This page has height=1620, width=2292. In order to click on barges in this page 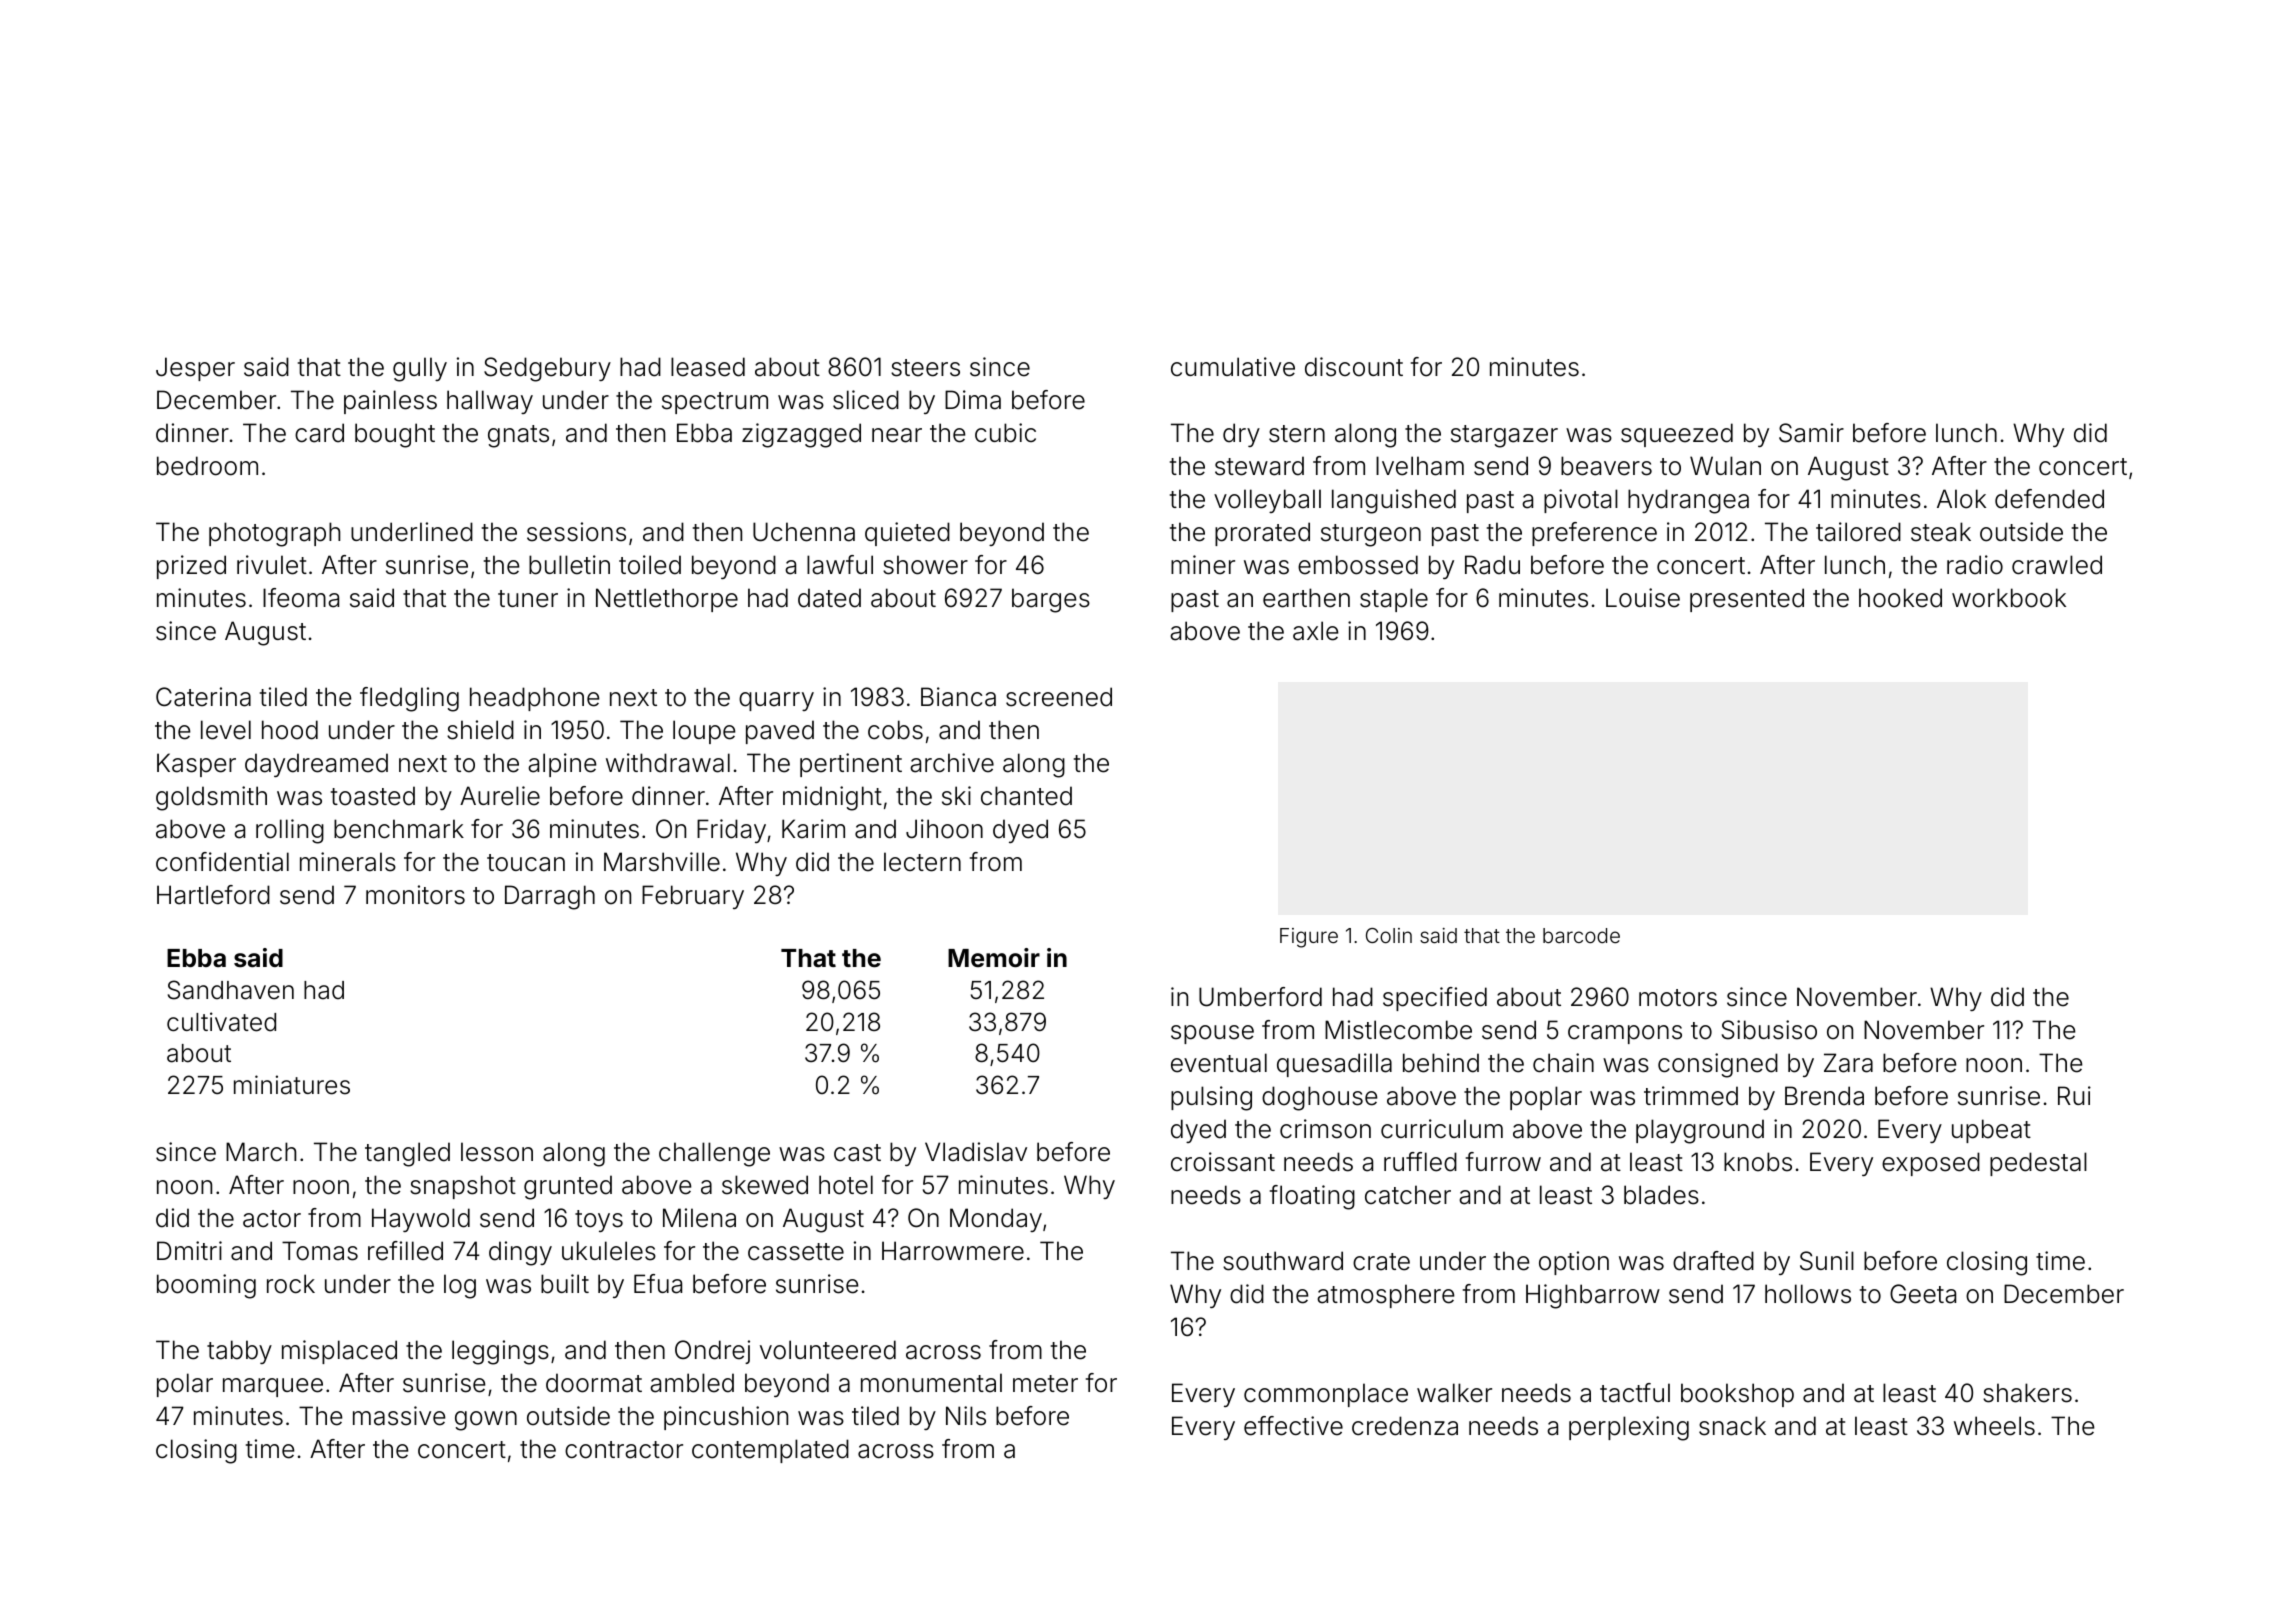, I will do `click(1051, 600)`.
